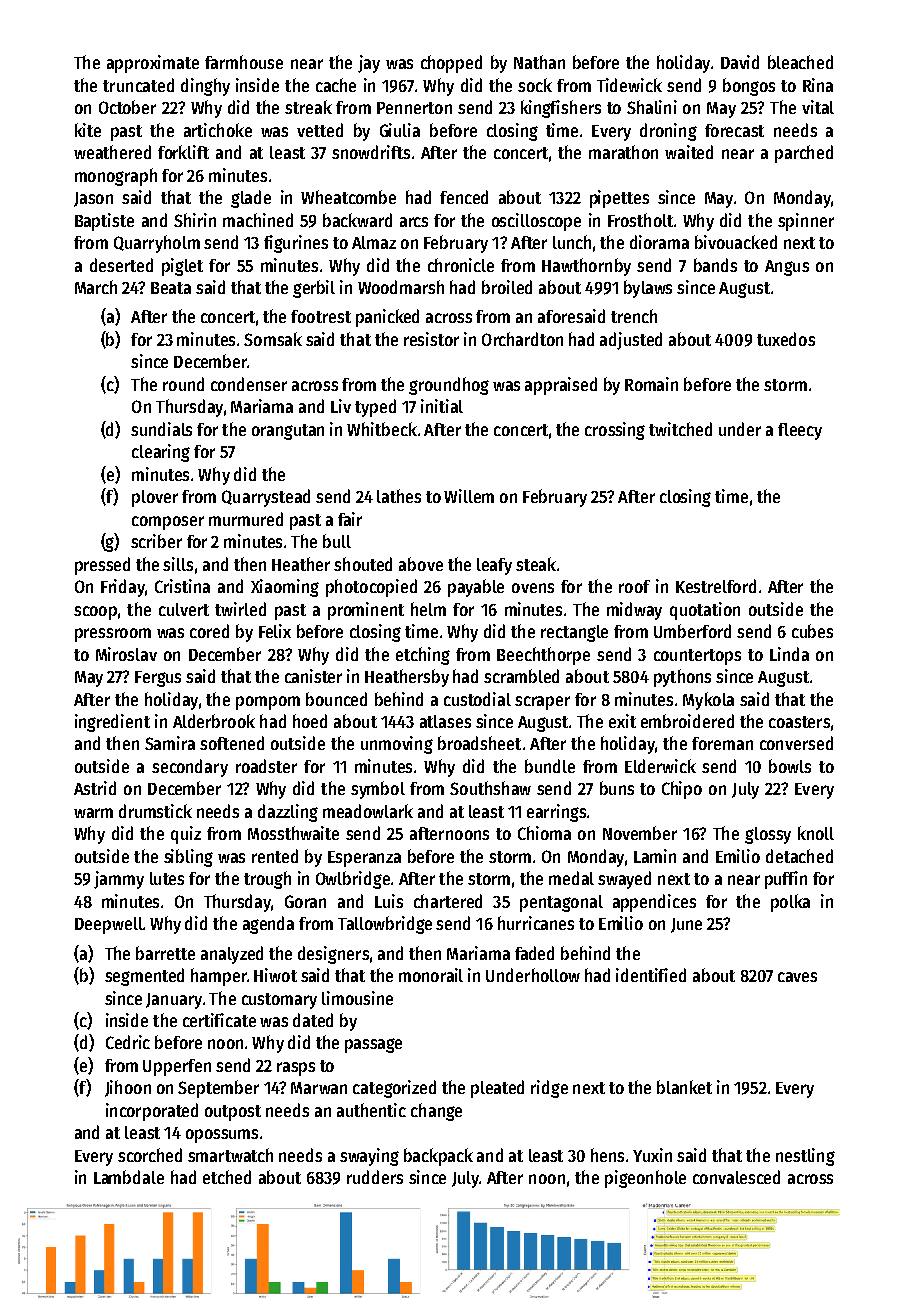  Describe the element at coordinates (476, 588) in the screenshot. I see `payable` at that location.
